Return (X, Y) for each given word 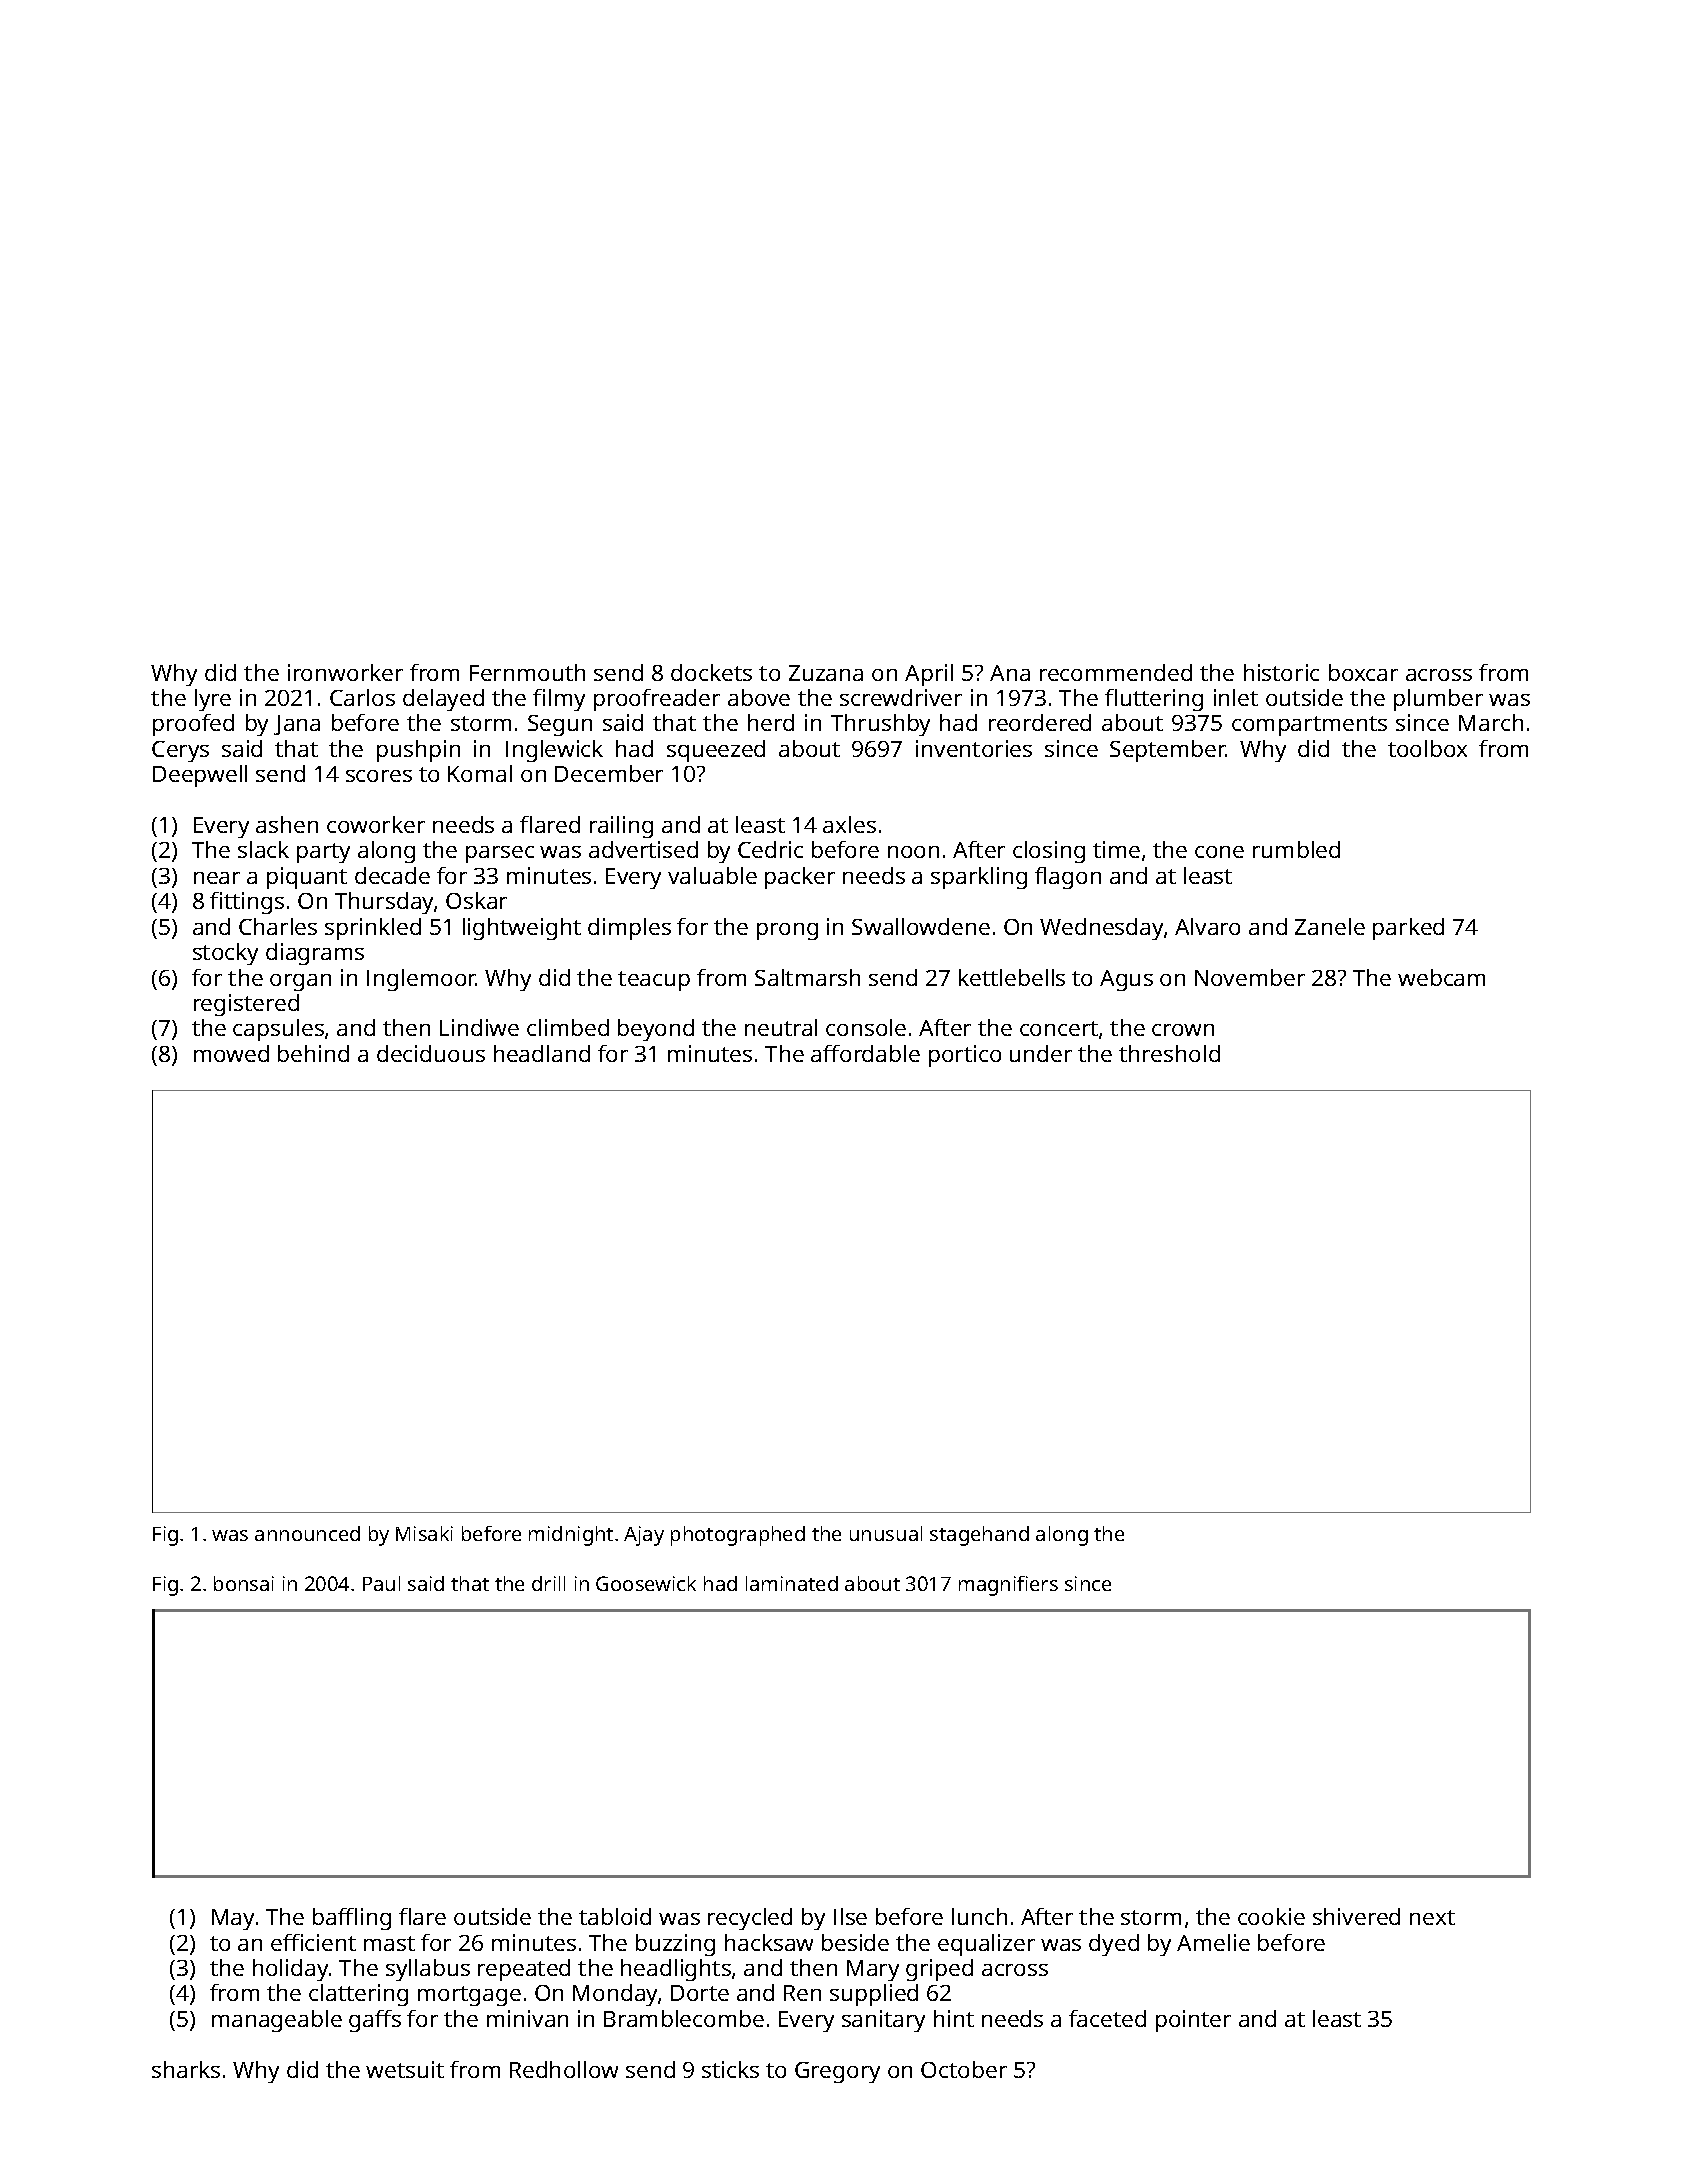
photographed (738, 1536)
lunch (979, 1916)
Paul (381, 1583)
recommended (1116, 672)
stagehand (979, 1536)
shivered (1356, 1916)
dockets (711, 672)
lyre (213, 700)
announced (307, 1533)
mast (389, 1943)
